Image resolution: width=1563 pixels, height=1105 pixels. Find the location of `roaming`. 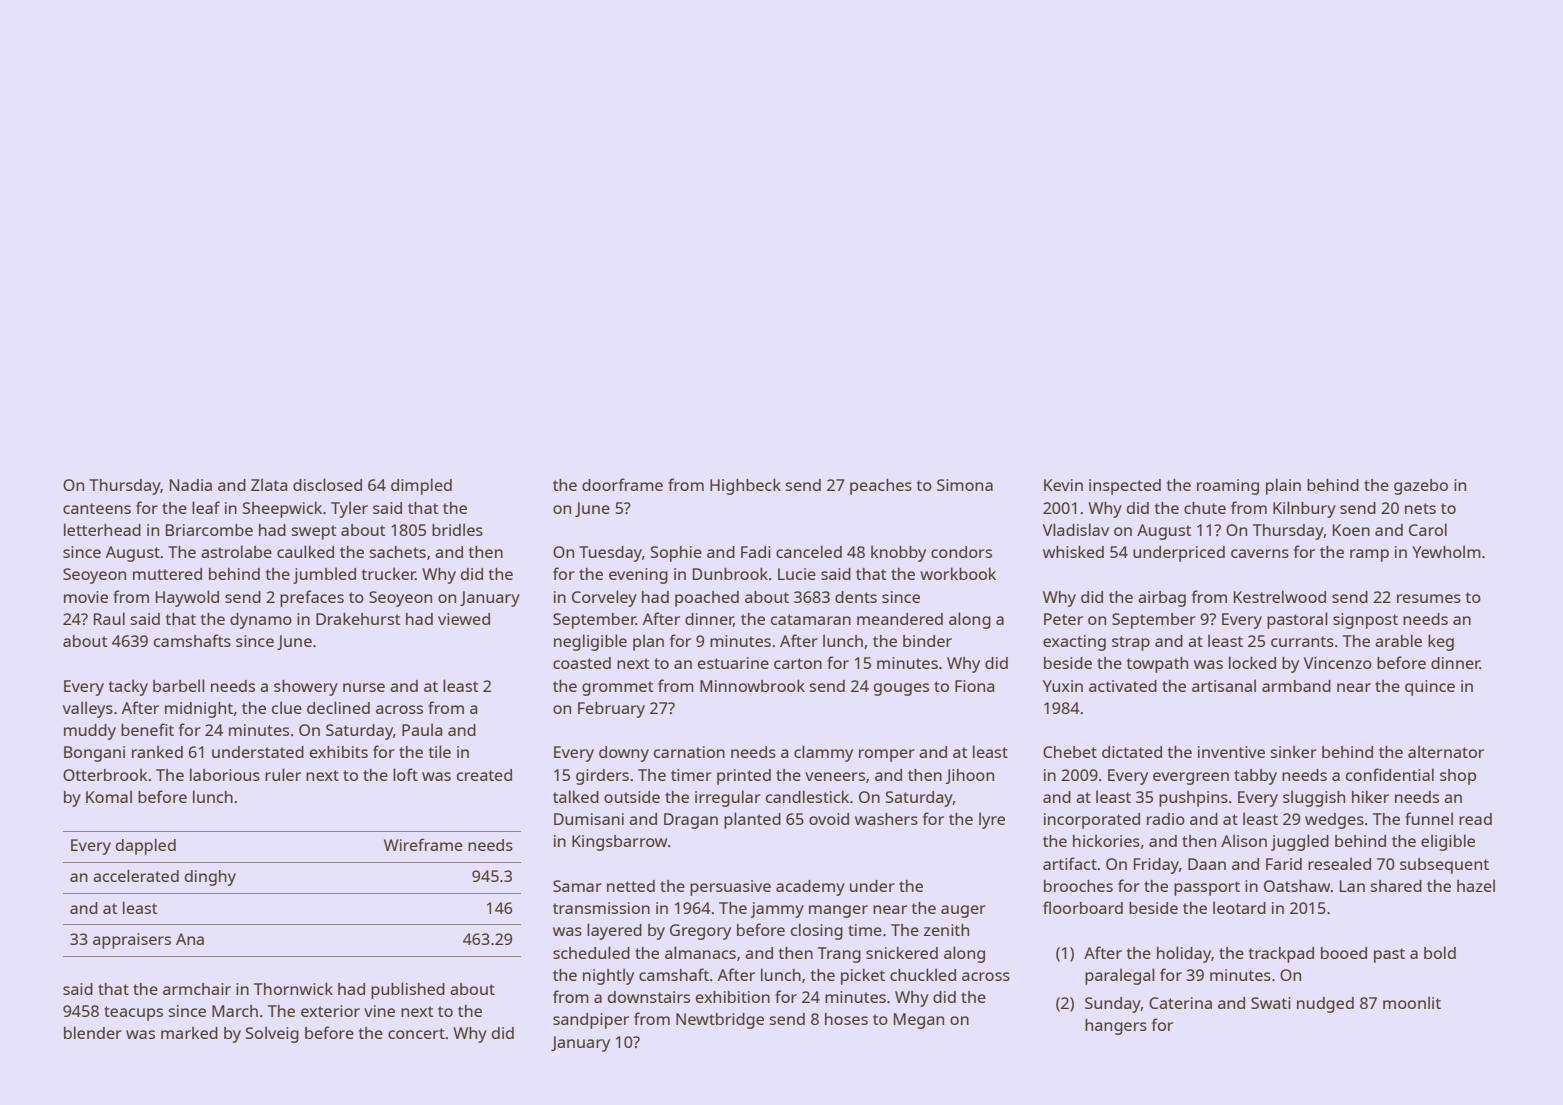

roaming is located at coordinates (1228, 487).
